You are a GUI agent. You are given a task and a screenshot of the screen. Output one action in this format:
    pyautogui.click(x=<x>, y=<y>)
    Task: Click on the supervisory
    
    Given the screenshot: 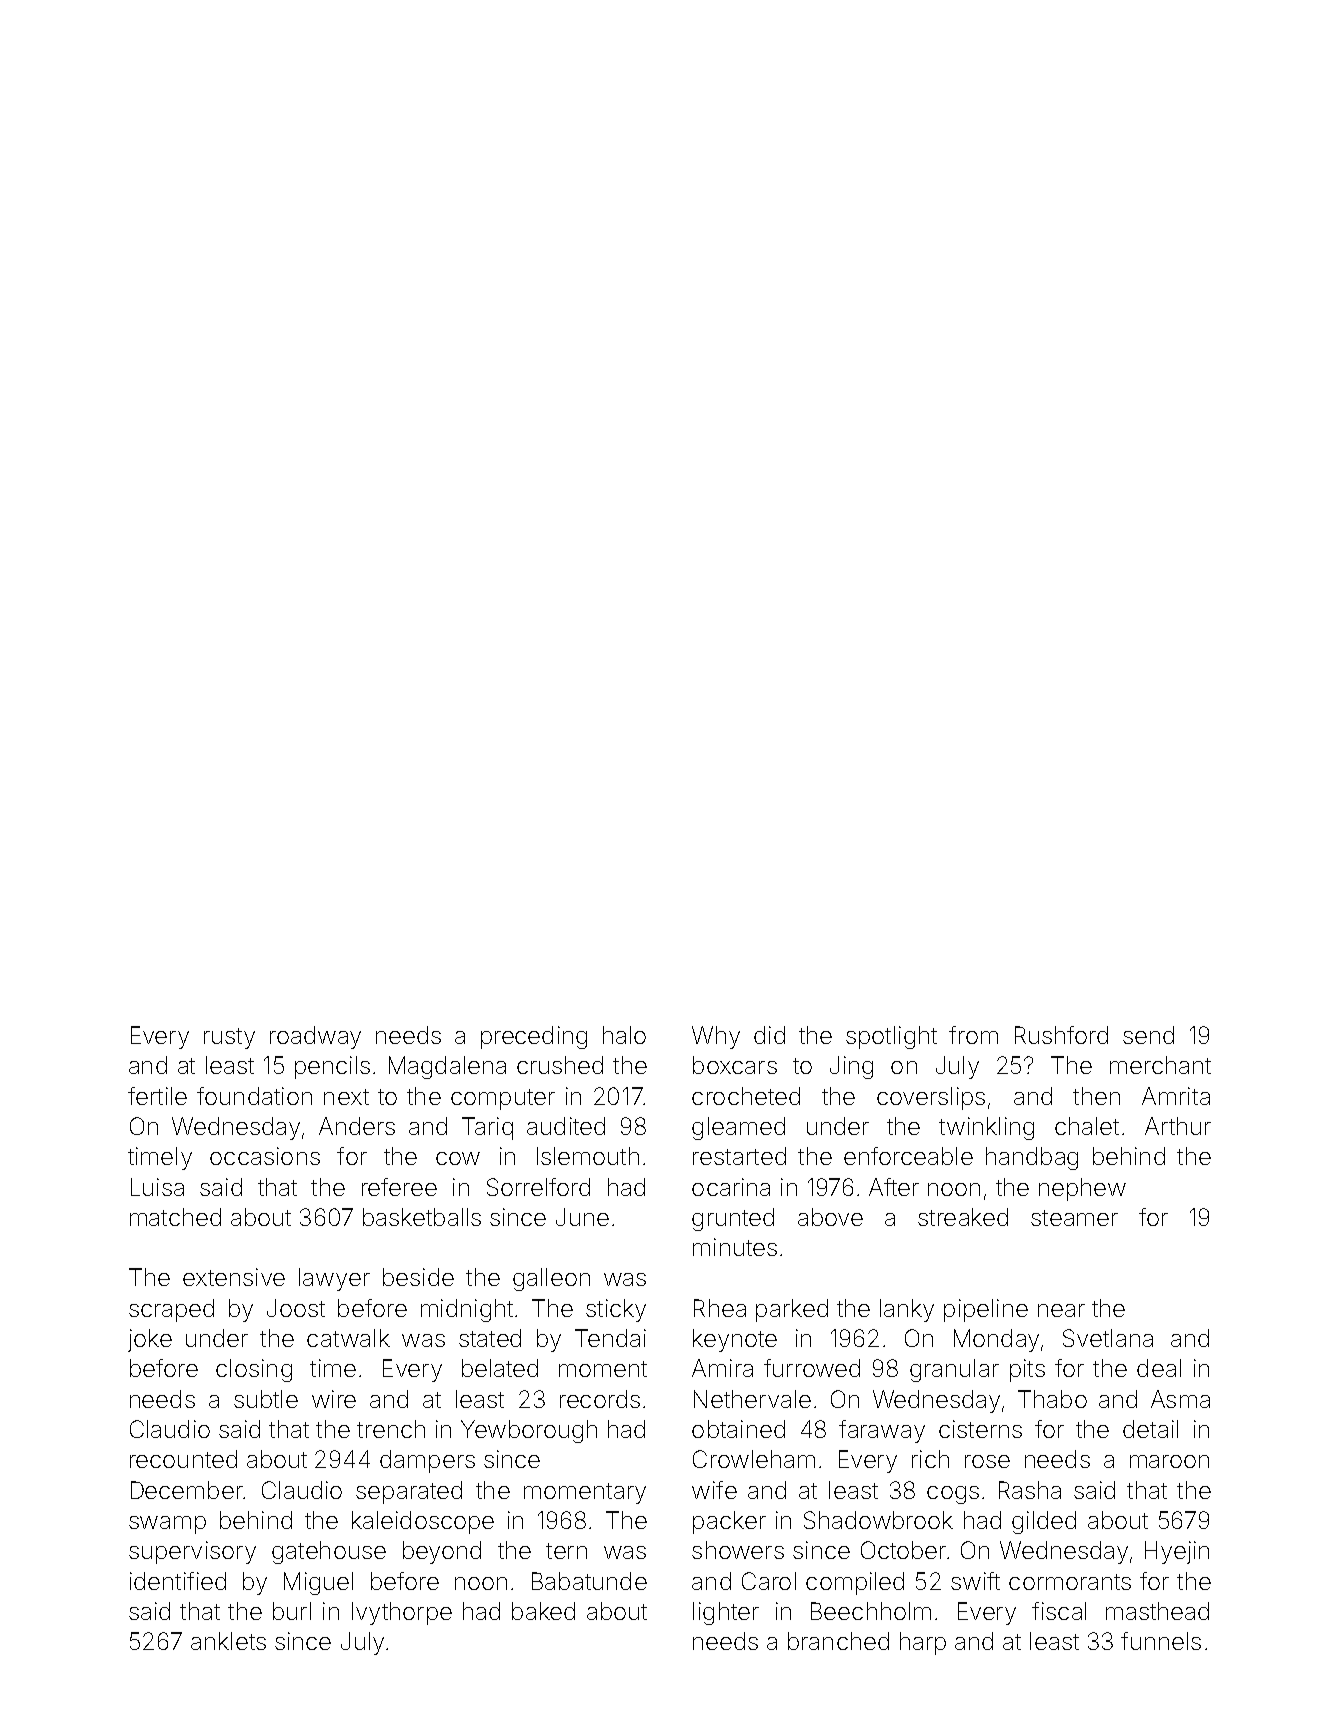 What is the action you would take?
    pyautogui.click(x=192, y=1552)
